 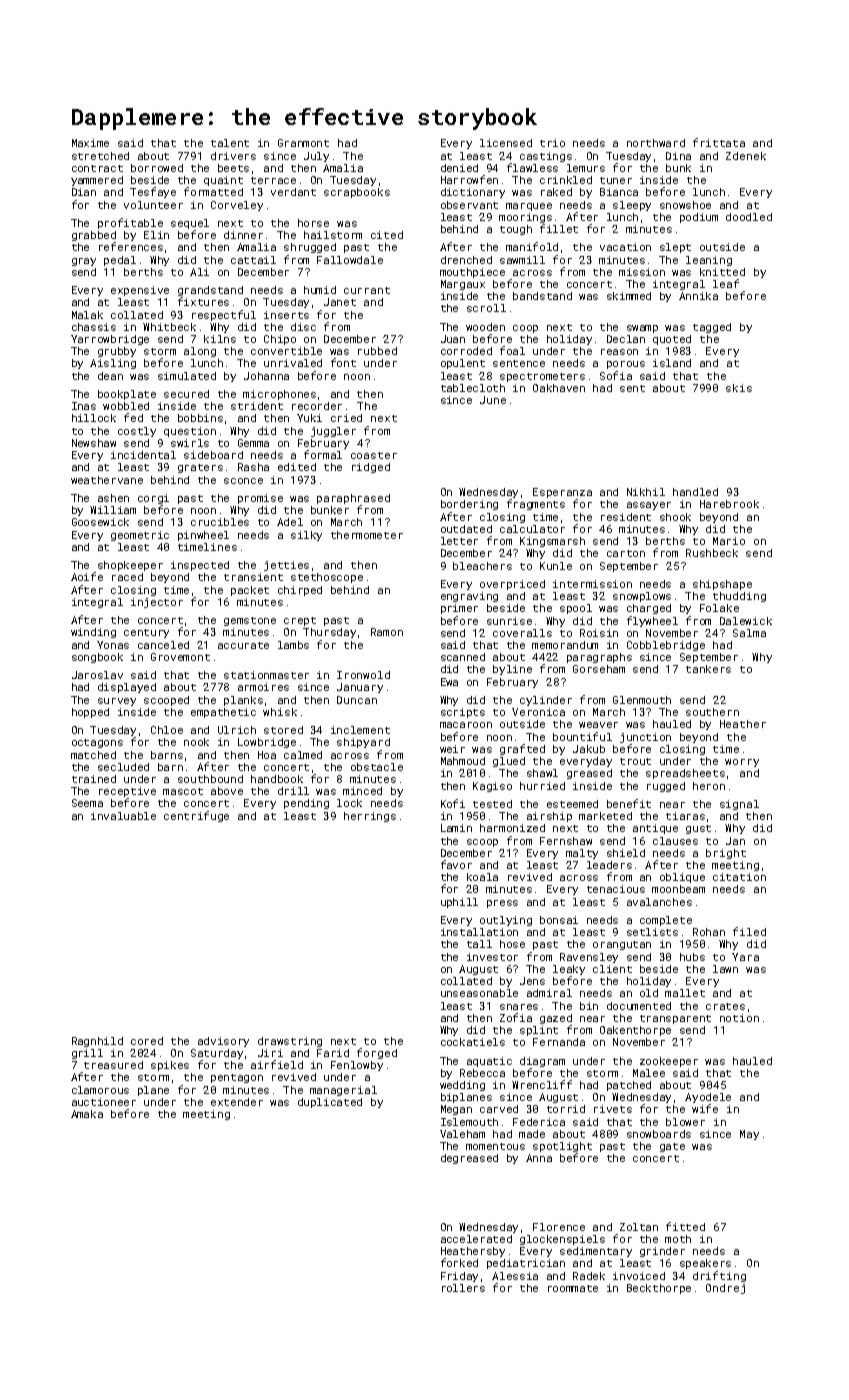 I want to click on scroll, so click(x=486, y=308).
